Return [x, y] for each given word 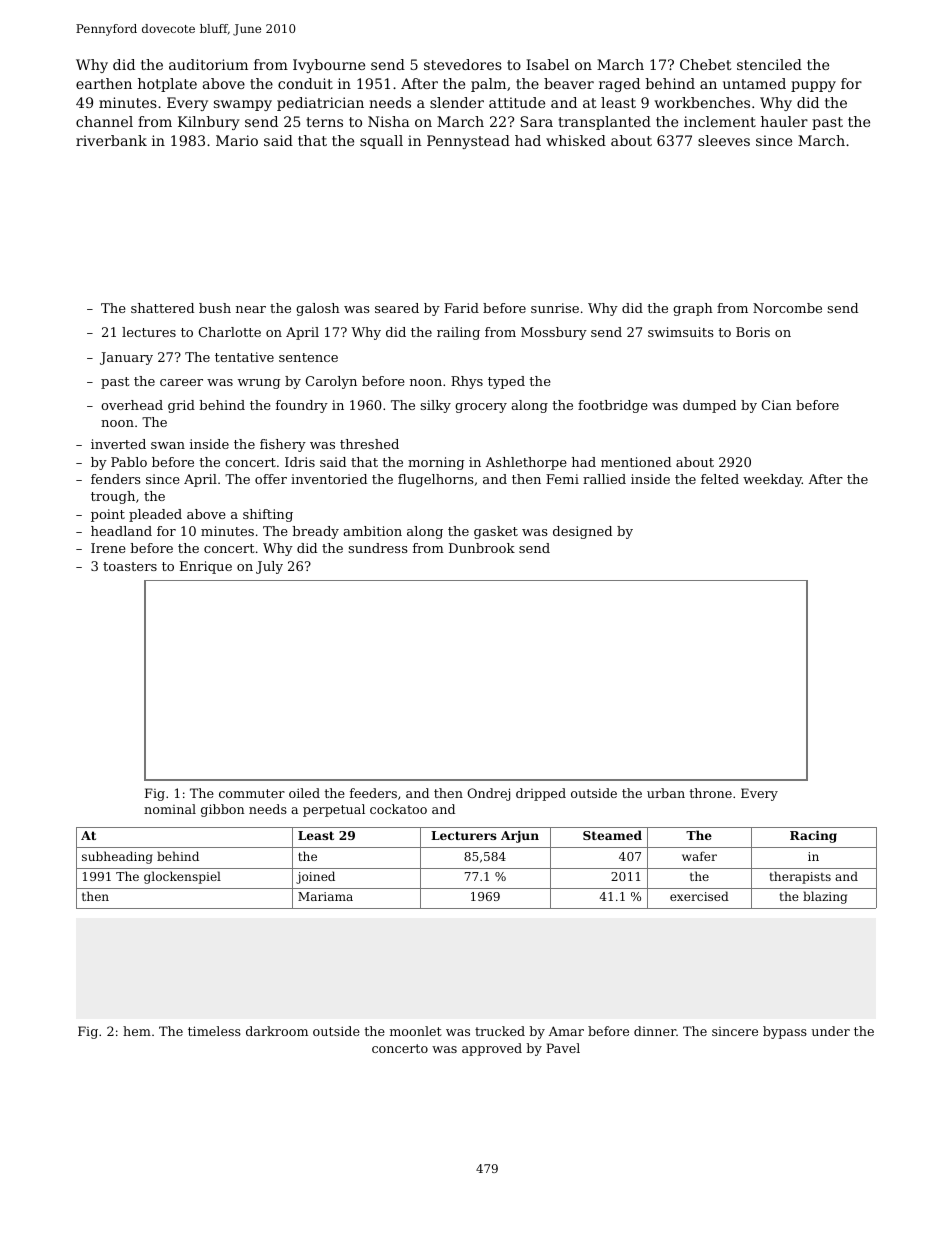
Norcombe [787, 308]
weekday [772, 480]
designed [582, 532]
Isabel [547, 64]
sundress [378, 548]
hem [137, 1031]
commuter [252, 793]
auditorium [208, 64]
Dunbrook [482, 548]
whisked [576, 140]
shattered [162, 308]
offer [271, 479]
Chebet [706, 64]
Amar [566, 1031]
